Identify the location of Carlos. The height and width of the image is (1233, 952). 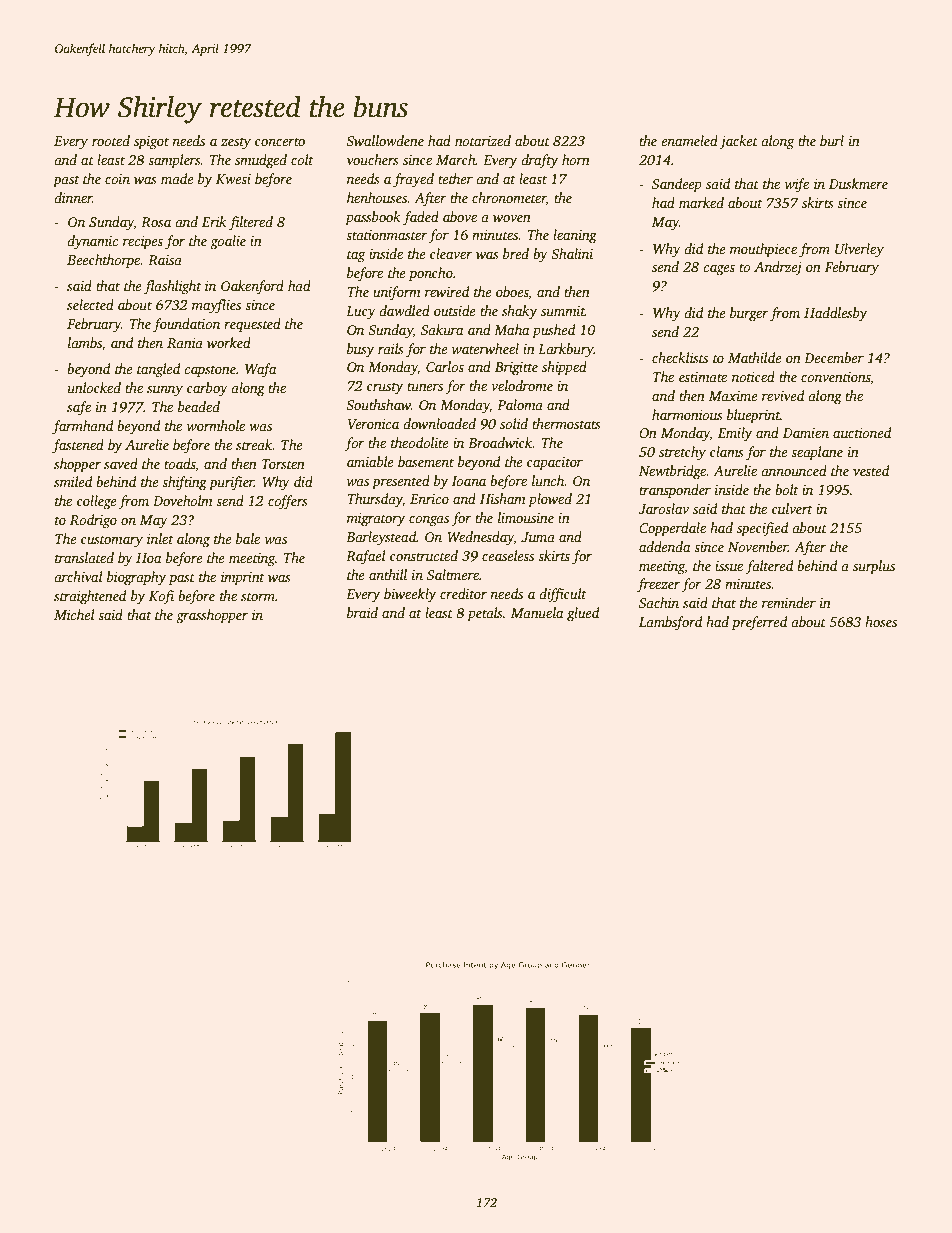
(445, 366).
